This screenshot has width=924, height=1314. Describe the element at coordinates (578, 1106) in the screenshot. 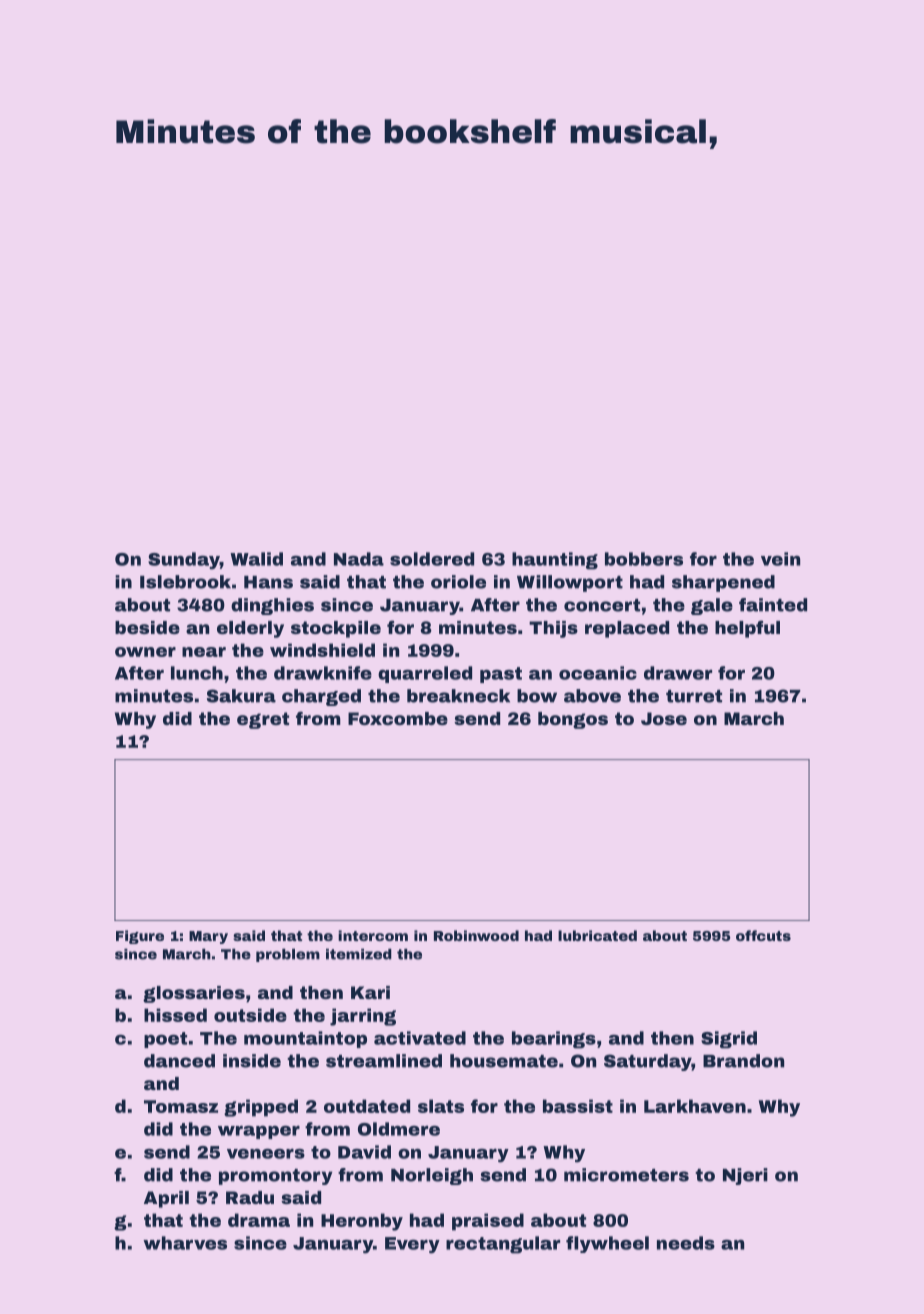

I see `bassist` at that location.
